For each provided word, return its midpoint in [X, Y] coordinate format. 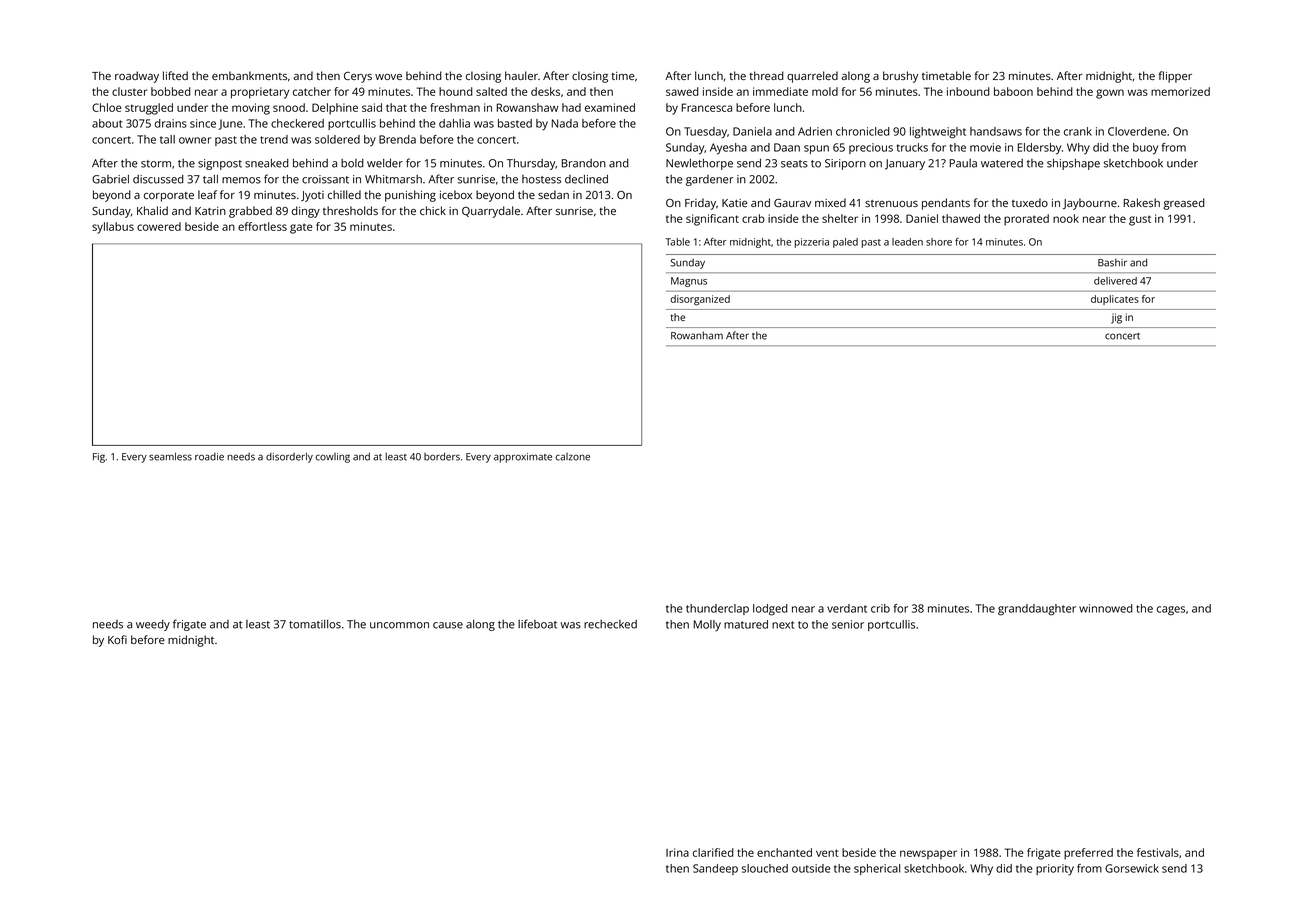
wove [388, 77]
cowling [332, 458]
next [783, 625]
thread [766, 75]
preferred [1088, 854]
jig [1116, 318]
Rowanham [697, 335]
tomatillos [315, 624]
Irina [677, 852]
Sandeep [715, 869]
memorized [1180, 91]
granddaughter [1037, 610]
